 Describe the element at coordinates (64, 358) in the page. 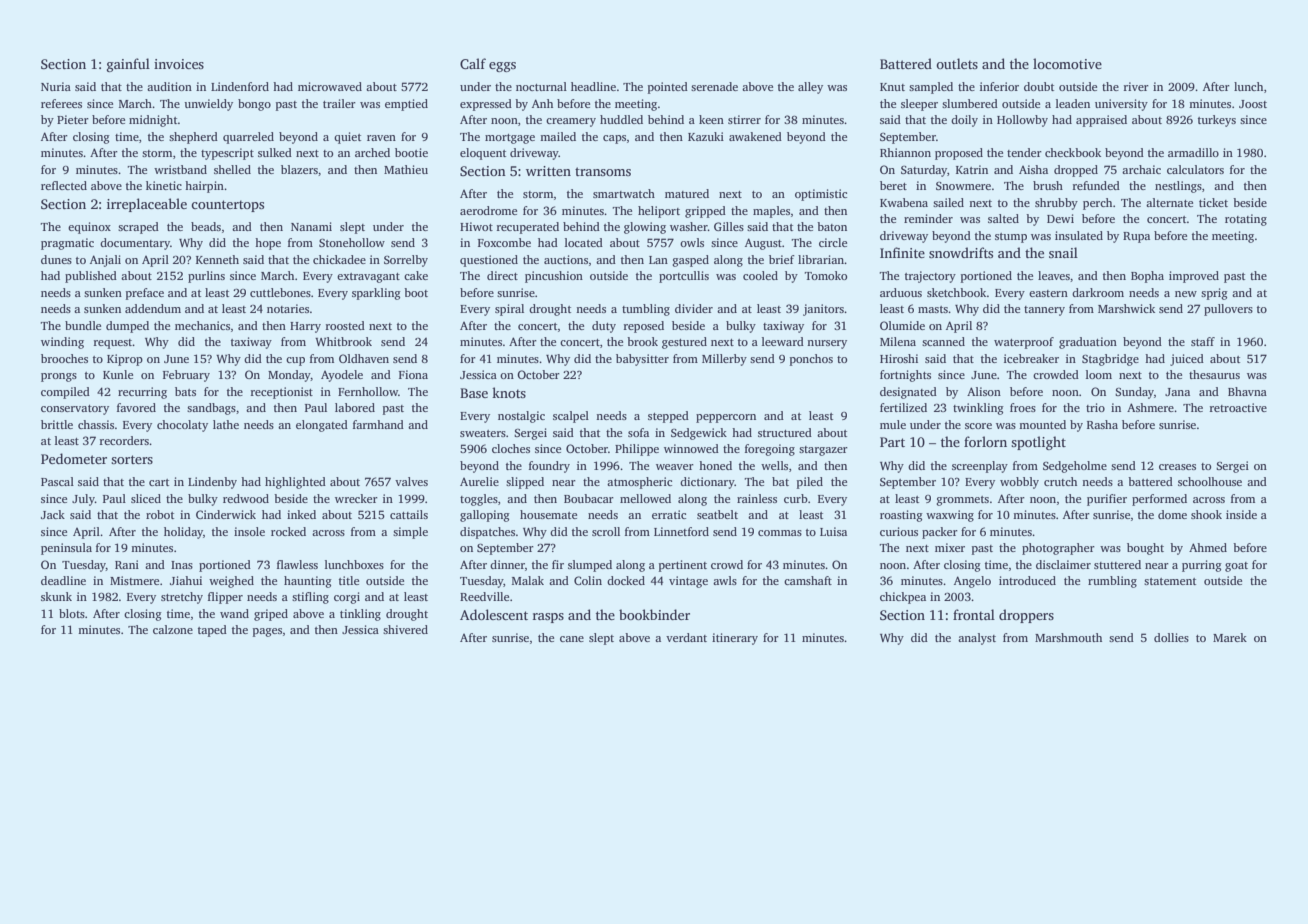

I see `brooches` at that location.
